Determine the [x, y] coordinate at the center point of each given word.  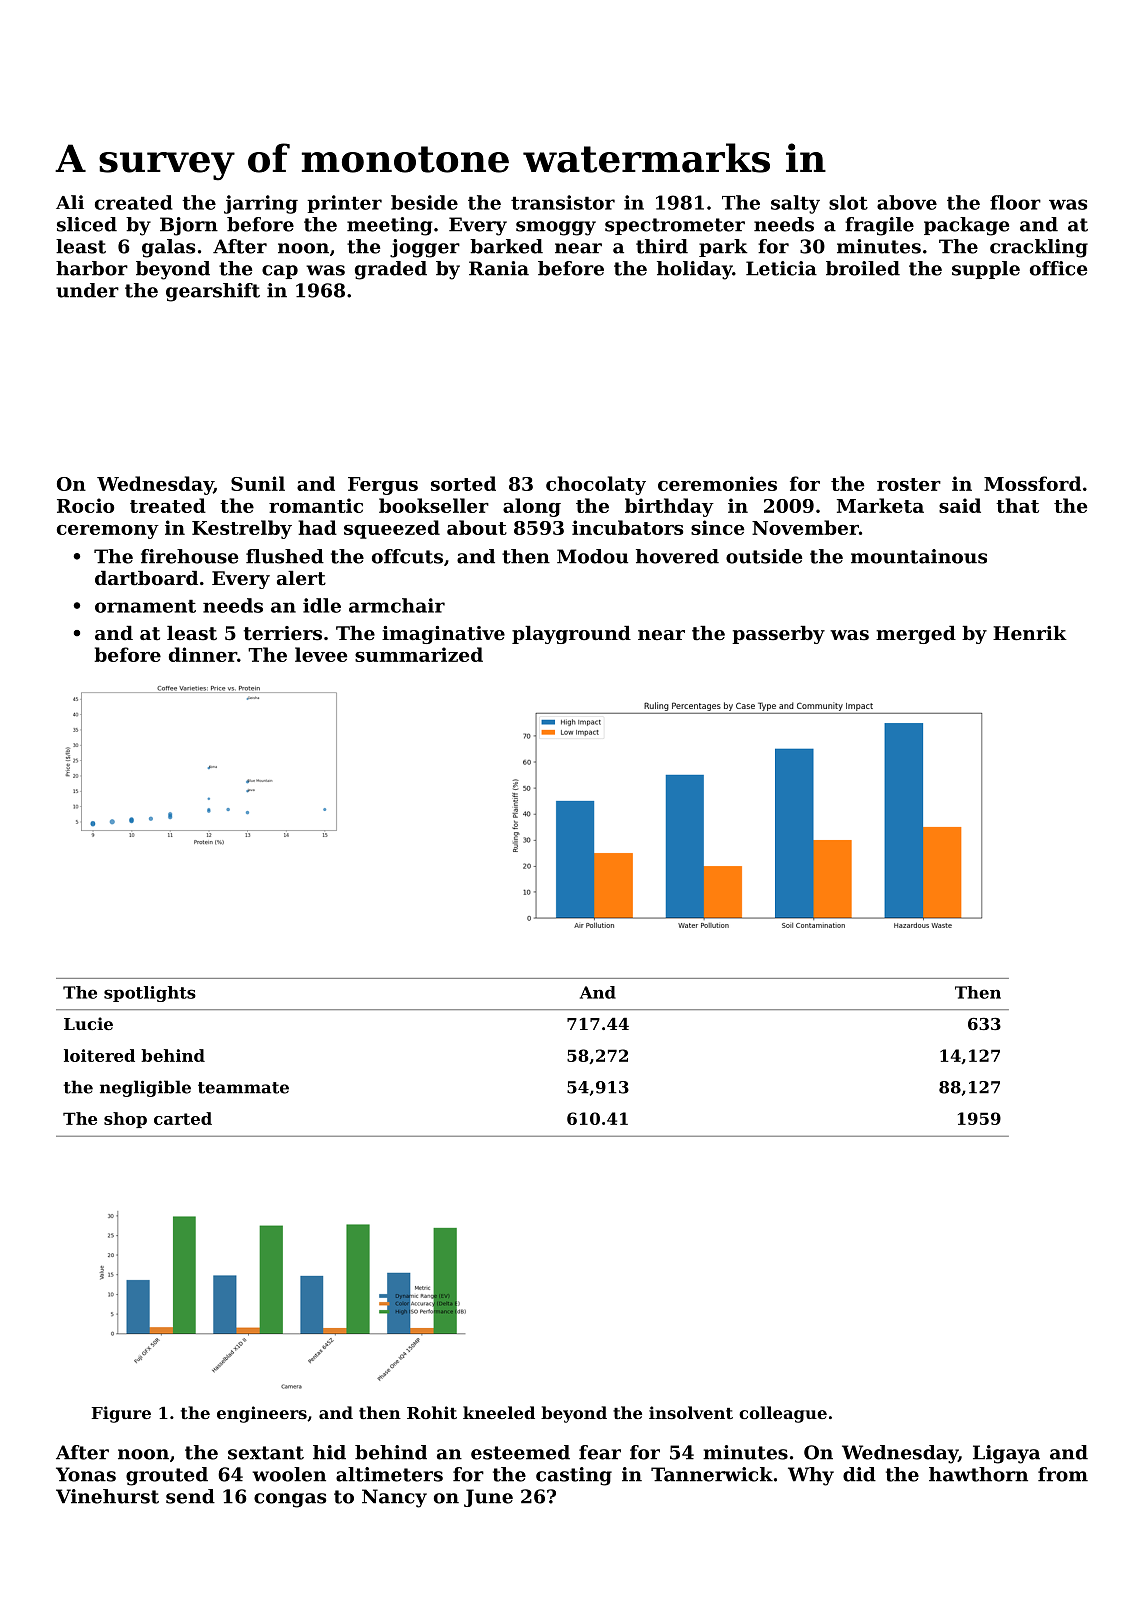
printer [344, 204]
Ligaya [1006, 1454]
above [907, 202]
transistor [563, 202]
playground [571, 635]
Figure [121, 1414]
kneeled [499, 1412]
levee [321, 654]
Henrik [1030, 633]
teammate [243, 1088]
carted [183, 1118]
